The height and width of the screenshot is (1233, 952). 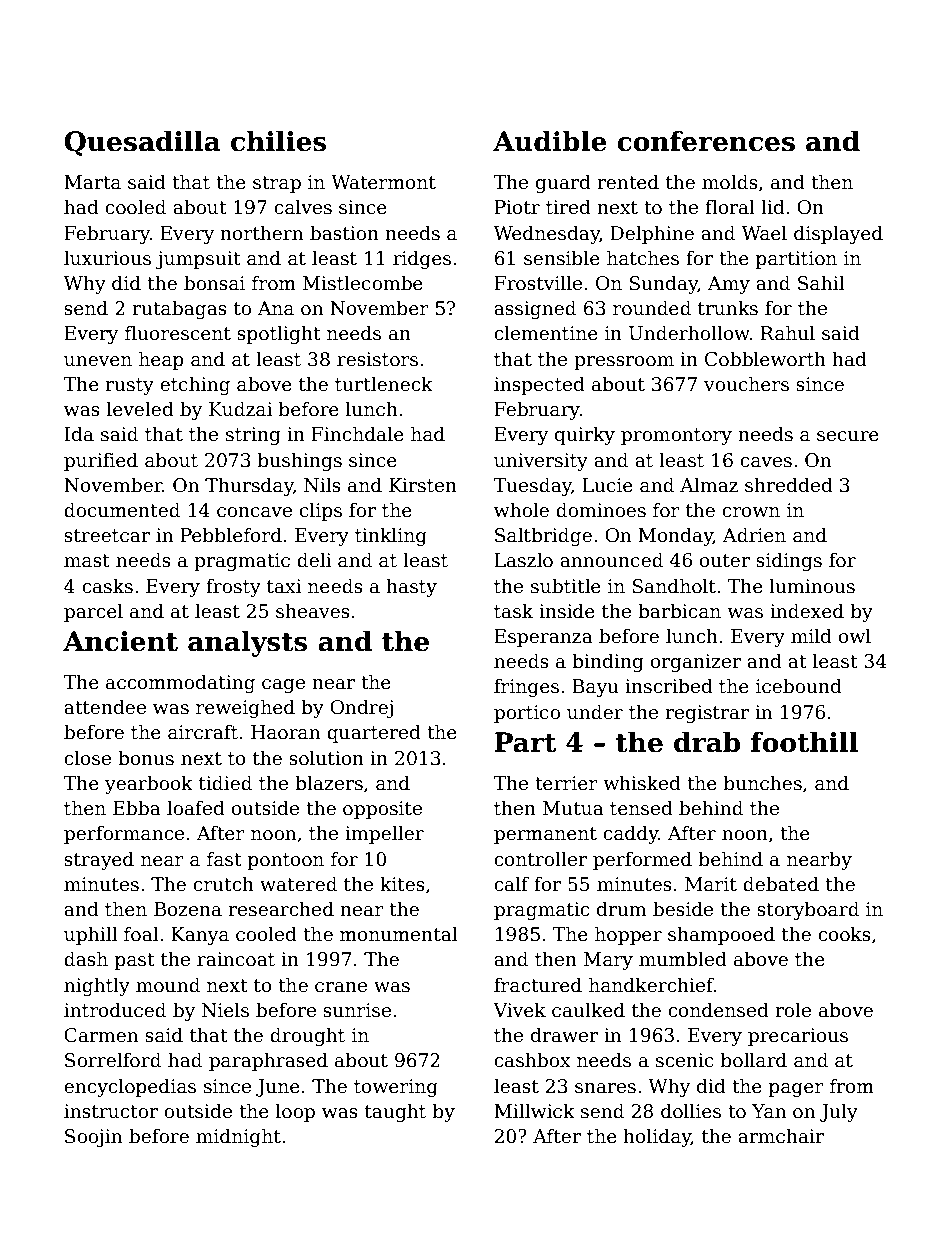 I want to click on announced, so click(x=611, y=560).
